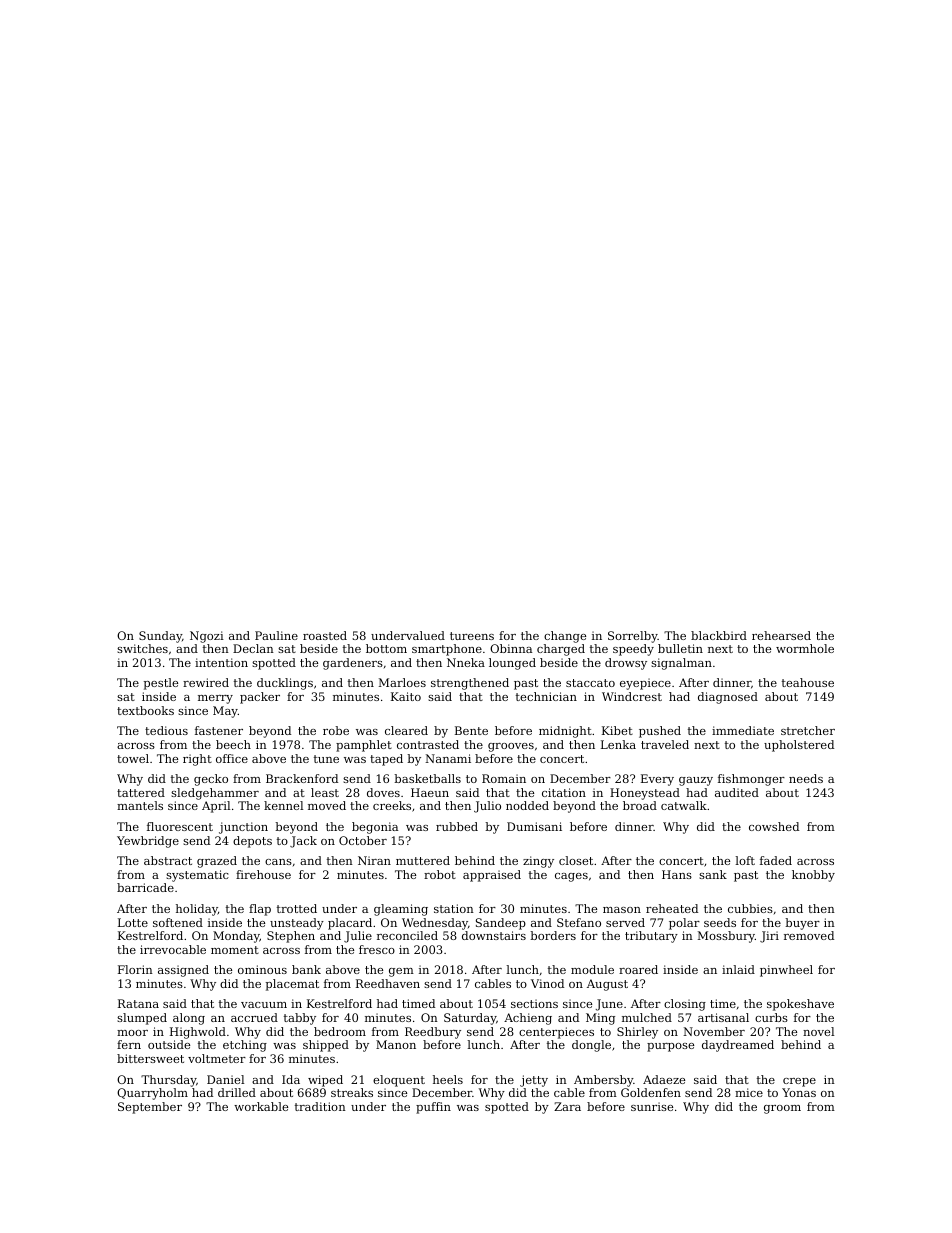 The image size is (952, 1233). What do you see at coordinates (786, 971) in the screenshot?
I see `pinwheel` at bounding box center [786, 971].
